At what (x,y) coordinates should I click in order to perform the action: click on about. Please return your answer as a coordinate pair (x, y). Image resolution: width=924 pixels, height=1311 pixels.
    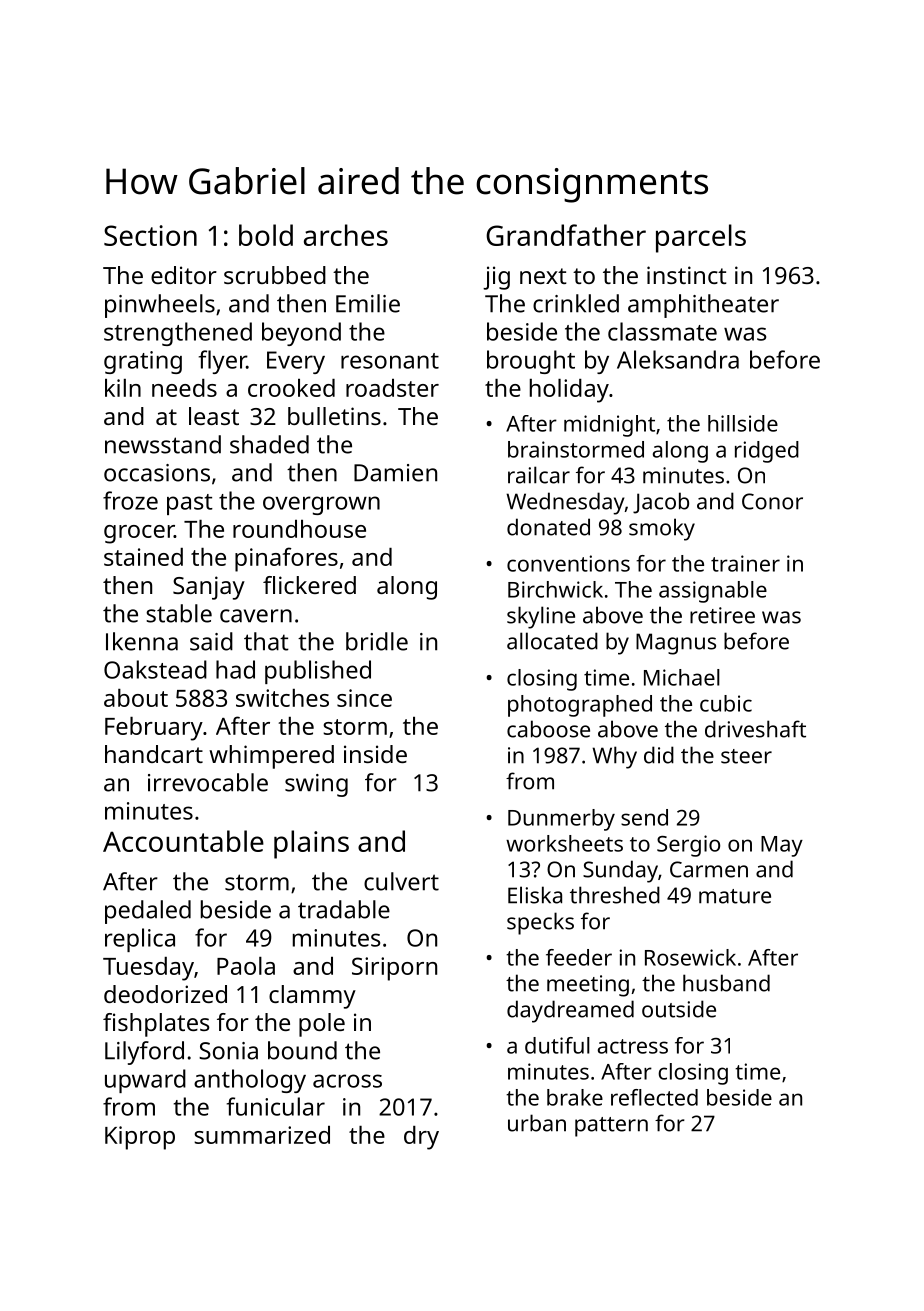
    Looking at the image, I should click on (136, 698).
